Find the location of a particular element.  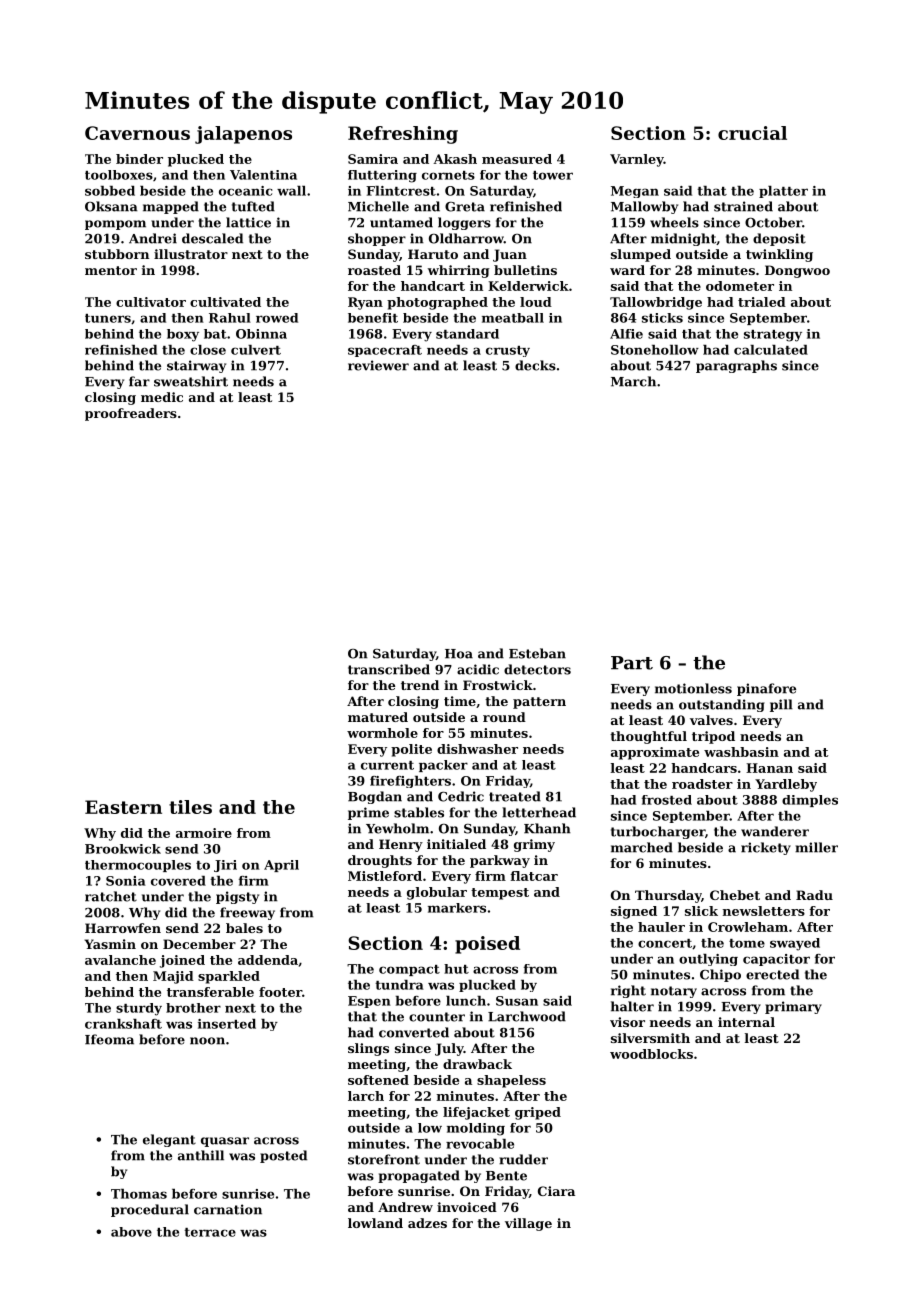

jalapenos is located at coordinates (243, 135).
